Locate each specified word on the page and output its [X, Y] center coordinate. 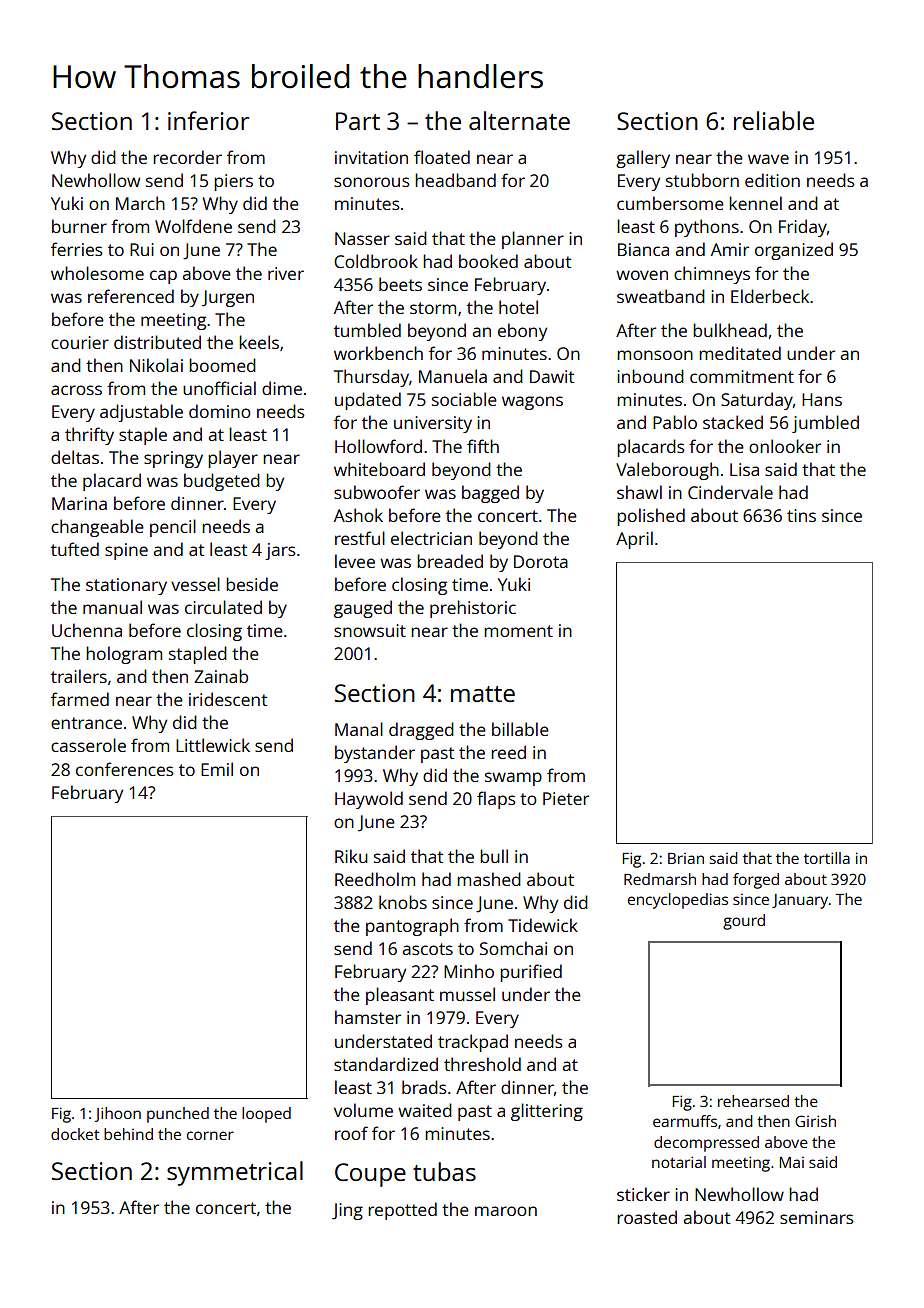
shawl [639, 492]
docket [75, 1134]
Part [358, 121]
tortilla [827, 858]
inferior [208, 120]
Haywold [369, 800]
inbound [650, 376]
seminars [817, 1217]
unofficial [219, 388]
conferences [125, 769]
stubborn [702, 180]
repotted [402, 1211]
